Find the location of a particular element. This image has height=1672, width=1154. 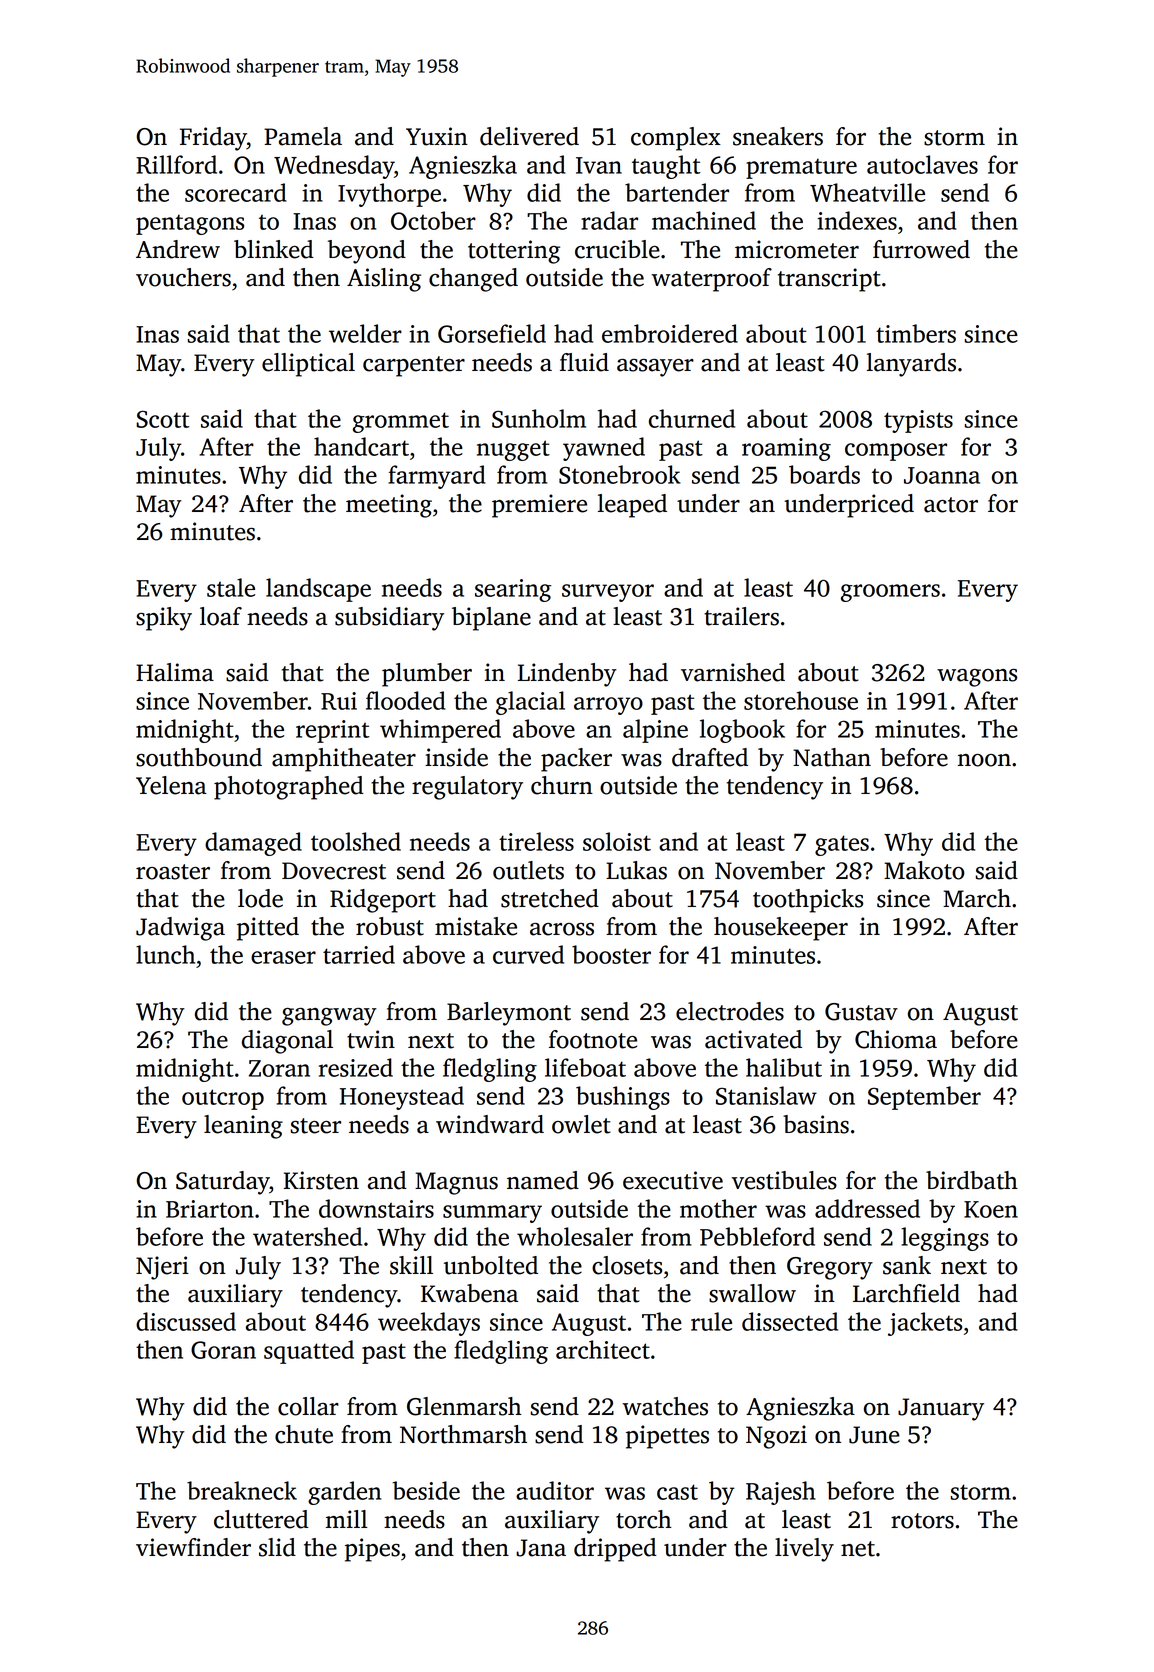

lively is located at coordinates (804, 1550).
